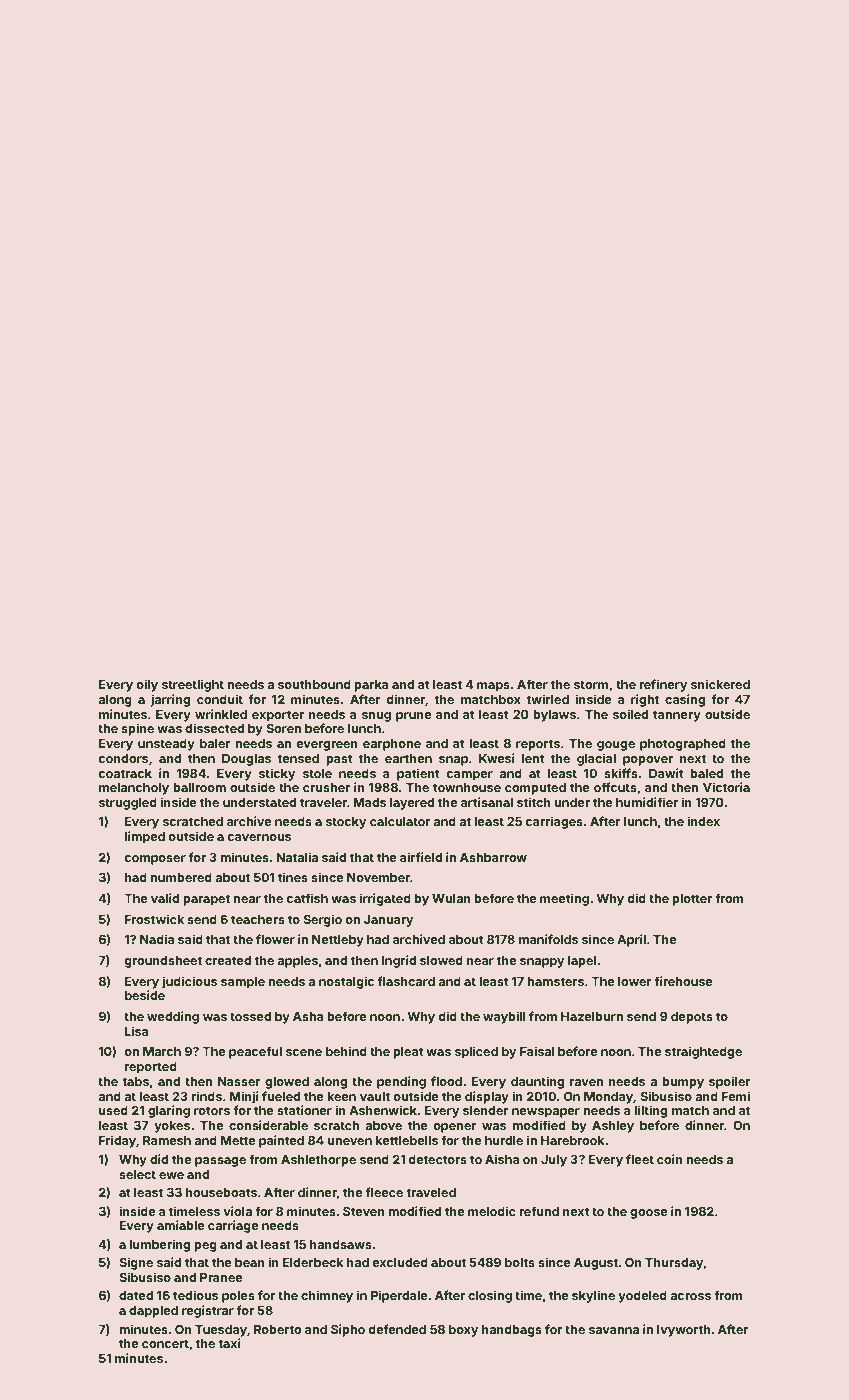 This image has width=849, height=1400. Describe the element at coordinates (371, 686) in the image. I see `parka` at that location.
